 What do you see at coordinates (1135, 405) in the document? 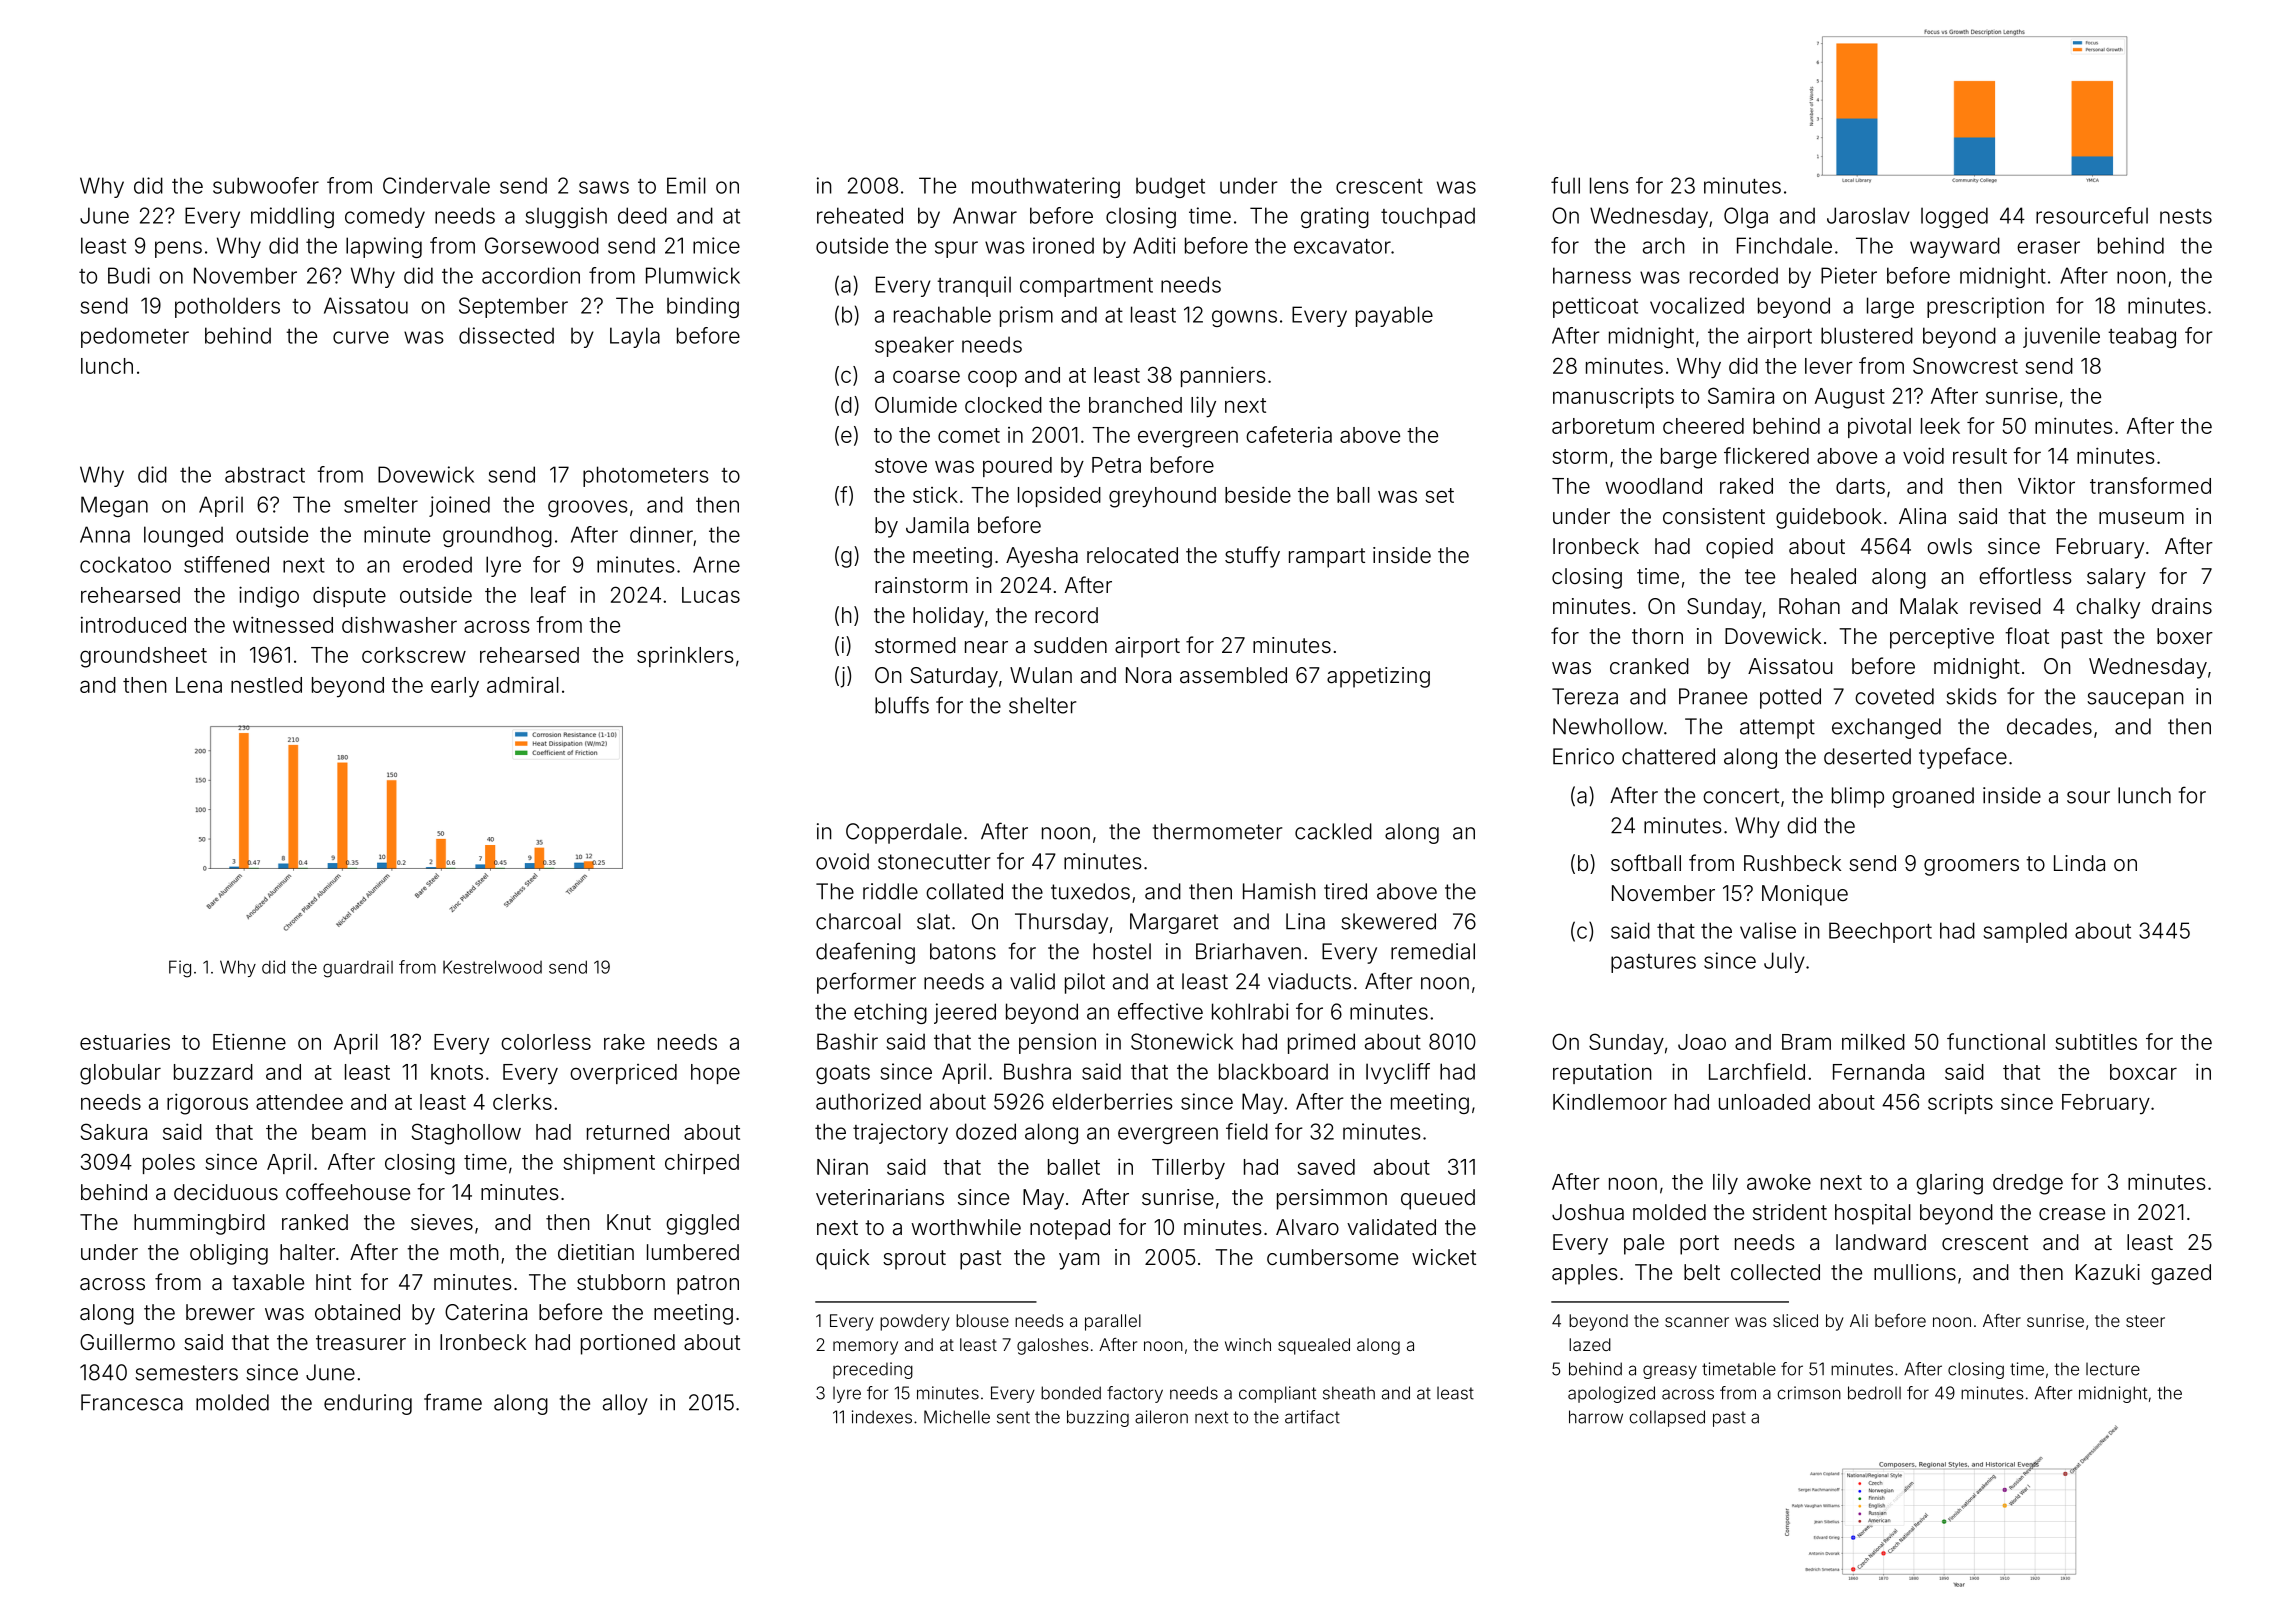
I see `branched` at bounding box center [1135, 405].
